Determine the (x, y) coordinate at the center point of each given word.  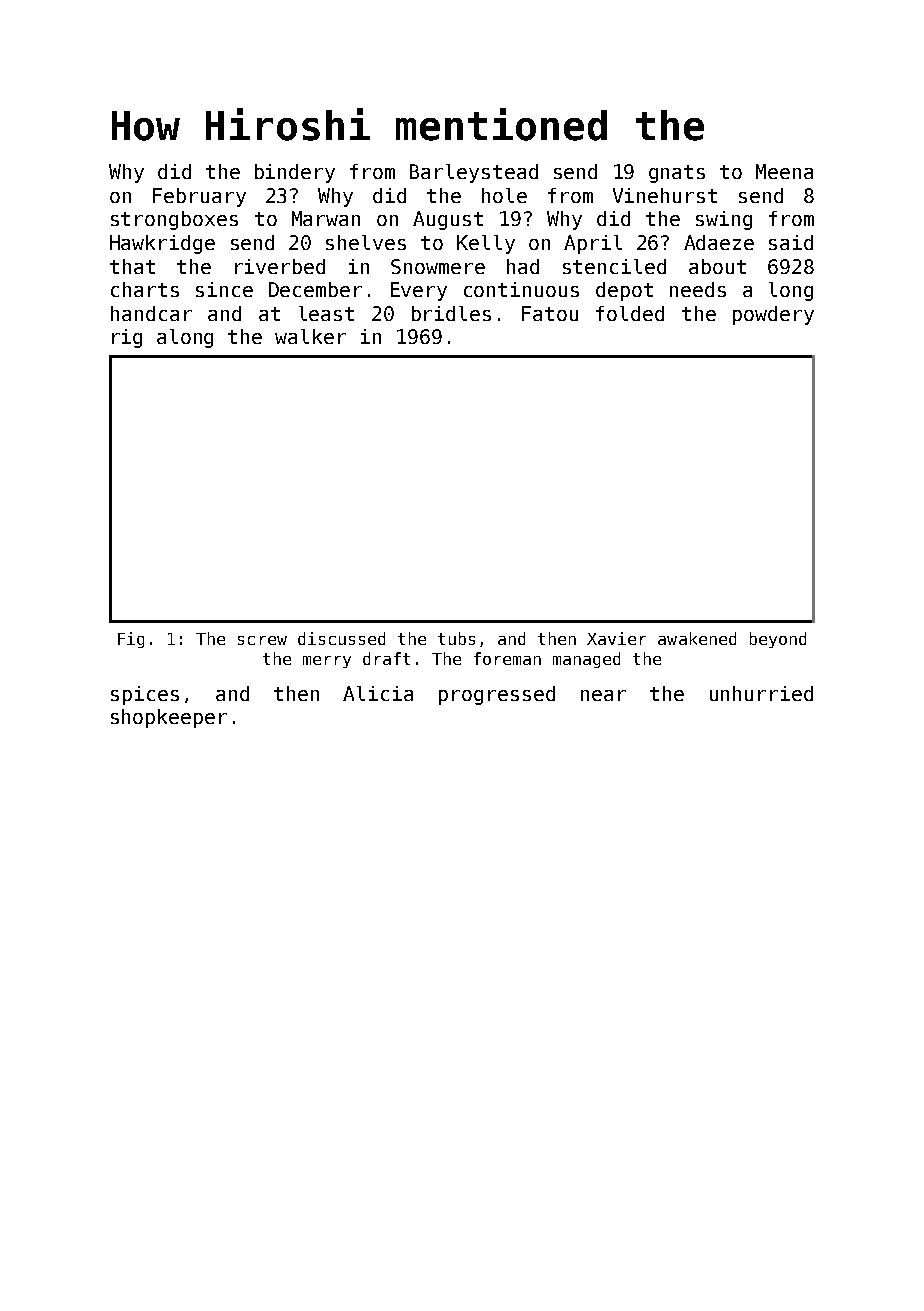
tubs (456, 638)
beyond (778, 640)
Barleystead (474, 173)
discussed (341, 638)
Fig (131, 640)
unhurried (761, 693)
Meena (784, 171)
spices (145, 695)
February (199, 197)
